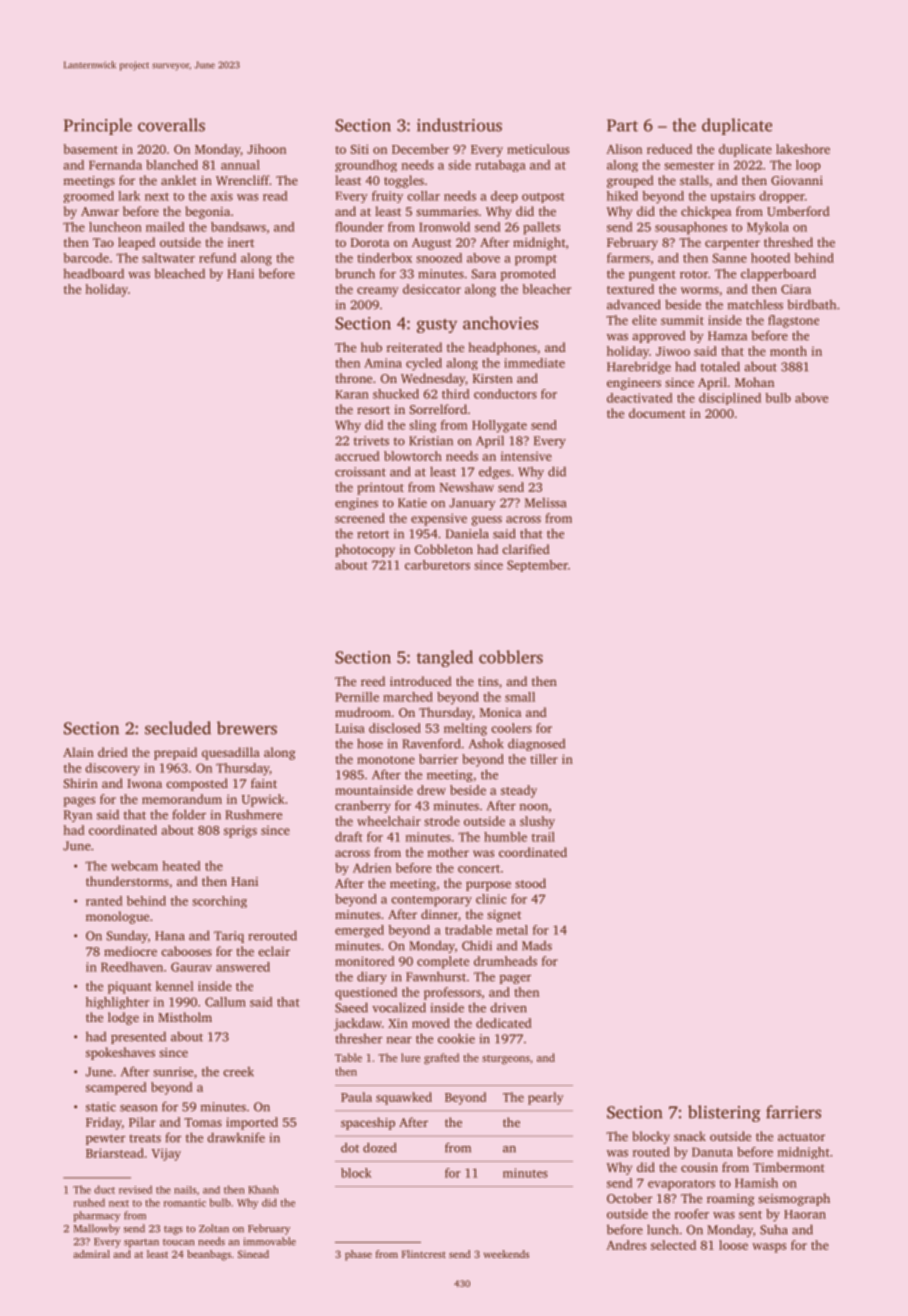 The image size is (908, 1316). What do you see at coordinates (171, 125) in the screenshot?
I see `coveralls` at bounding box center [171, 125].
